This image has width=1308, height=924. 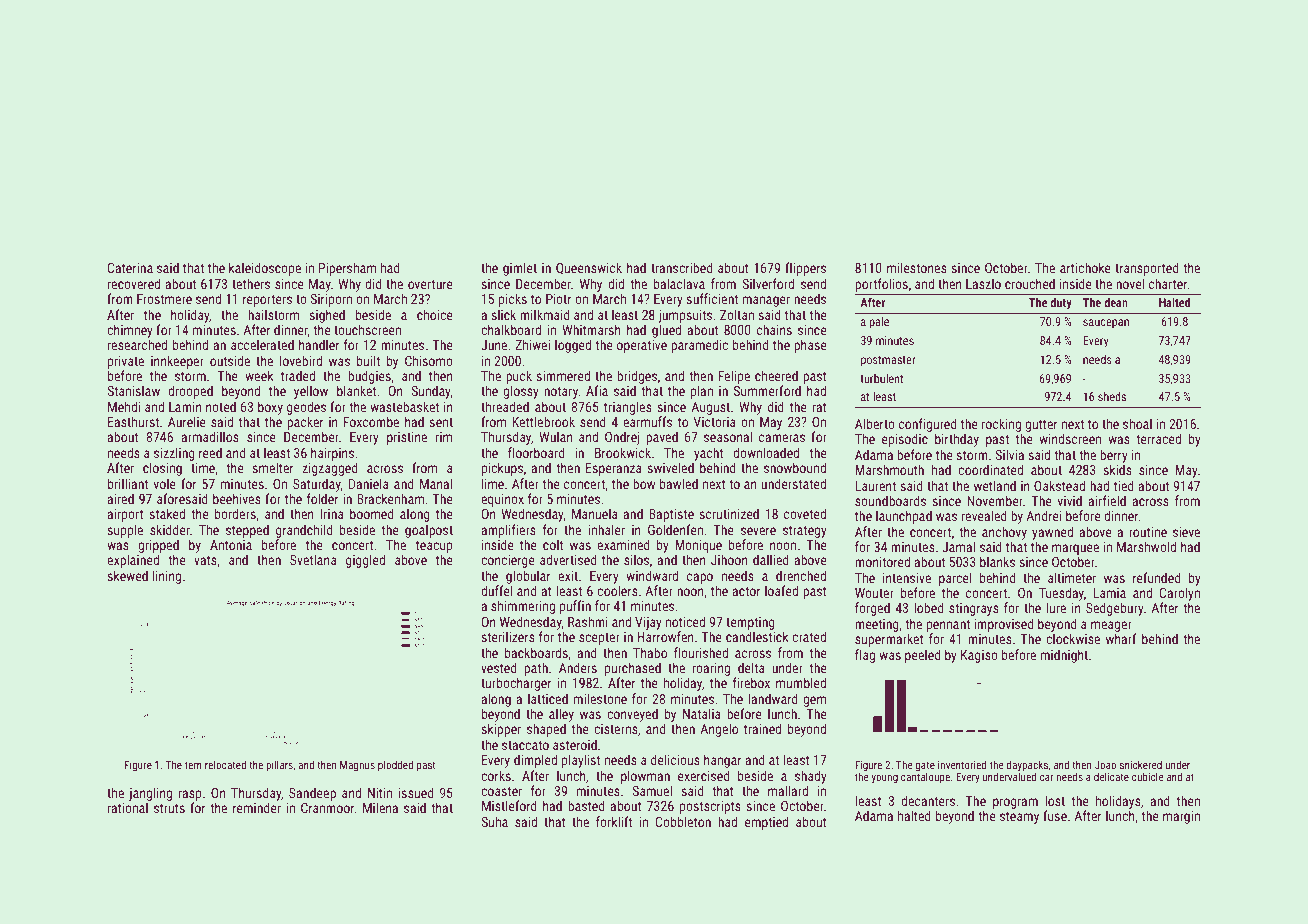 What do you see at coordinates (257, 807) in the image?
I see `reminder` at bounding box center [257, 807].
